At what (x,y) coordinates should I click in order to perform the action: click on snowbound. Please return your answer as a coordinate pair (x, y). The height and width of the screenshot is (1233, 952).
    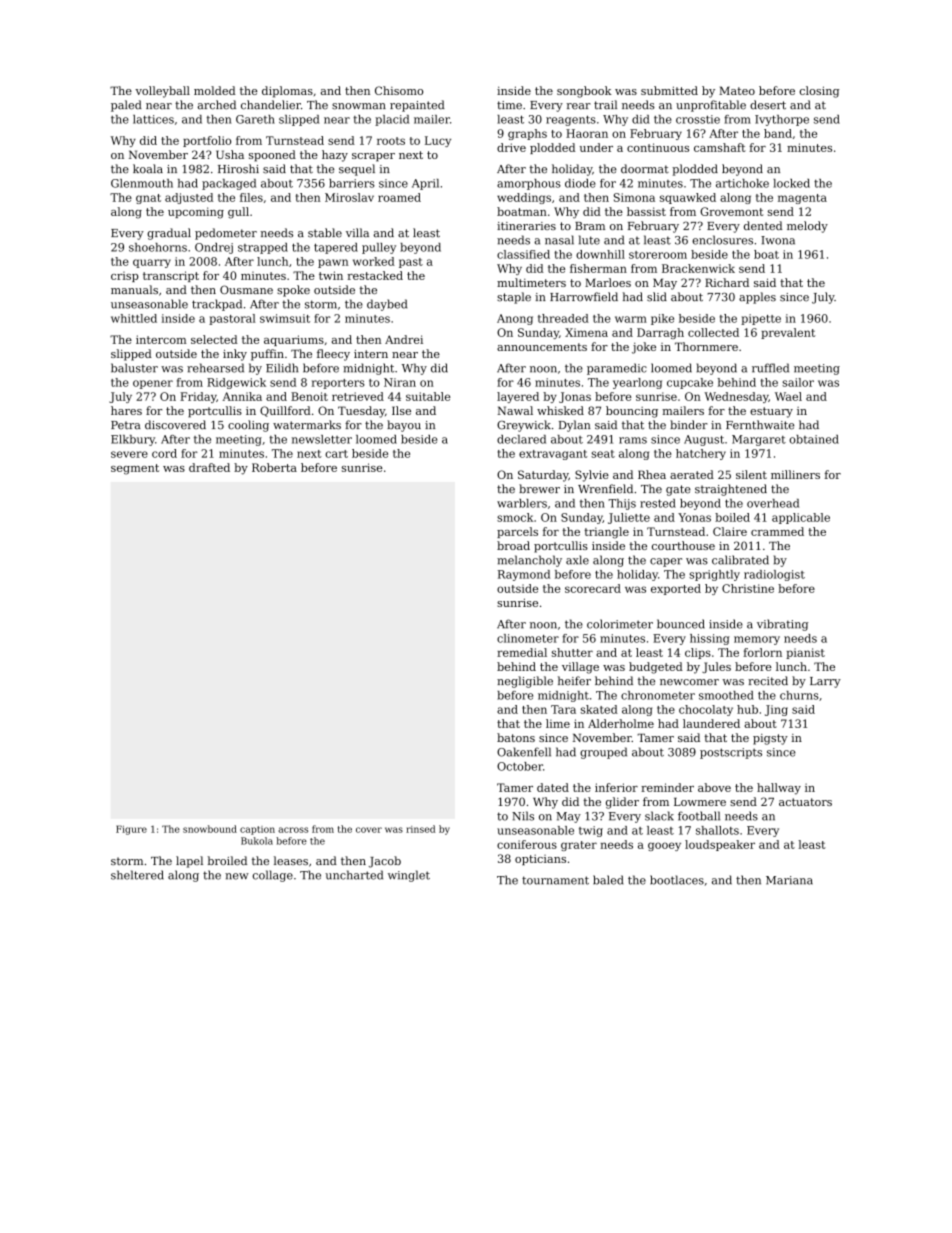
    Looking at the image, I should click on (210, 829).
